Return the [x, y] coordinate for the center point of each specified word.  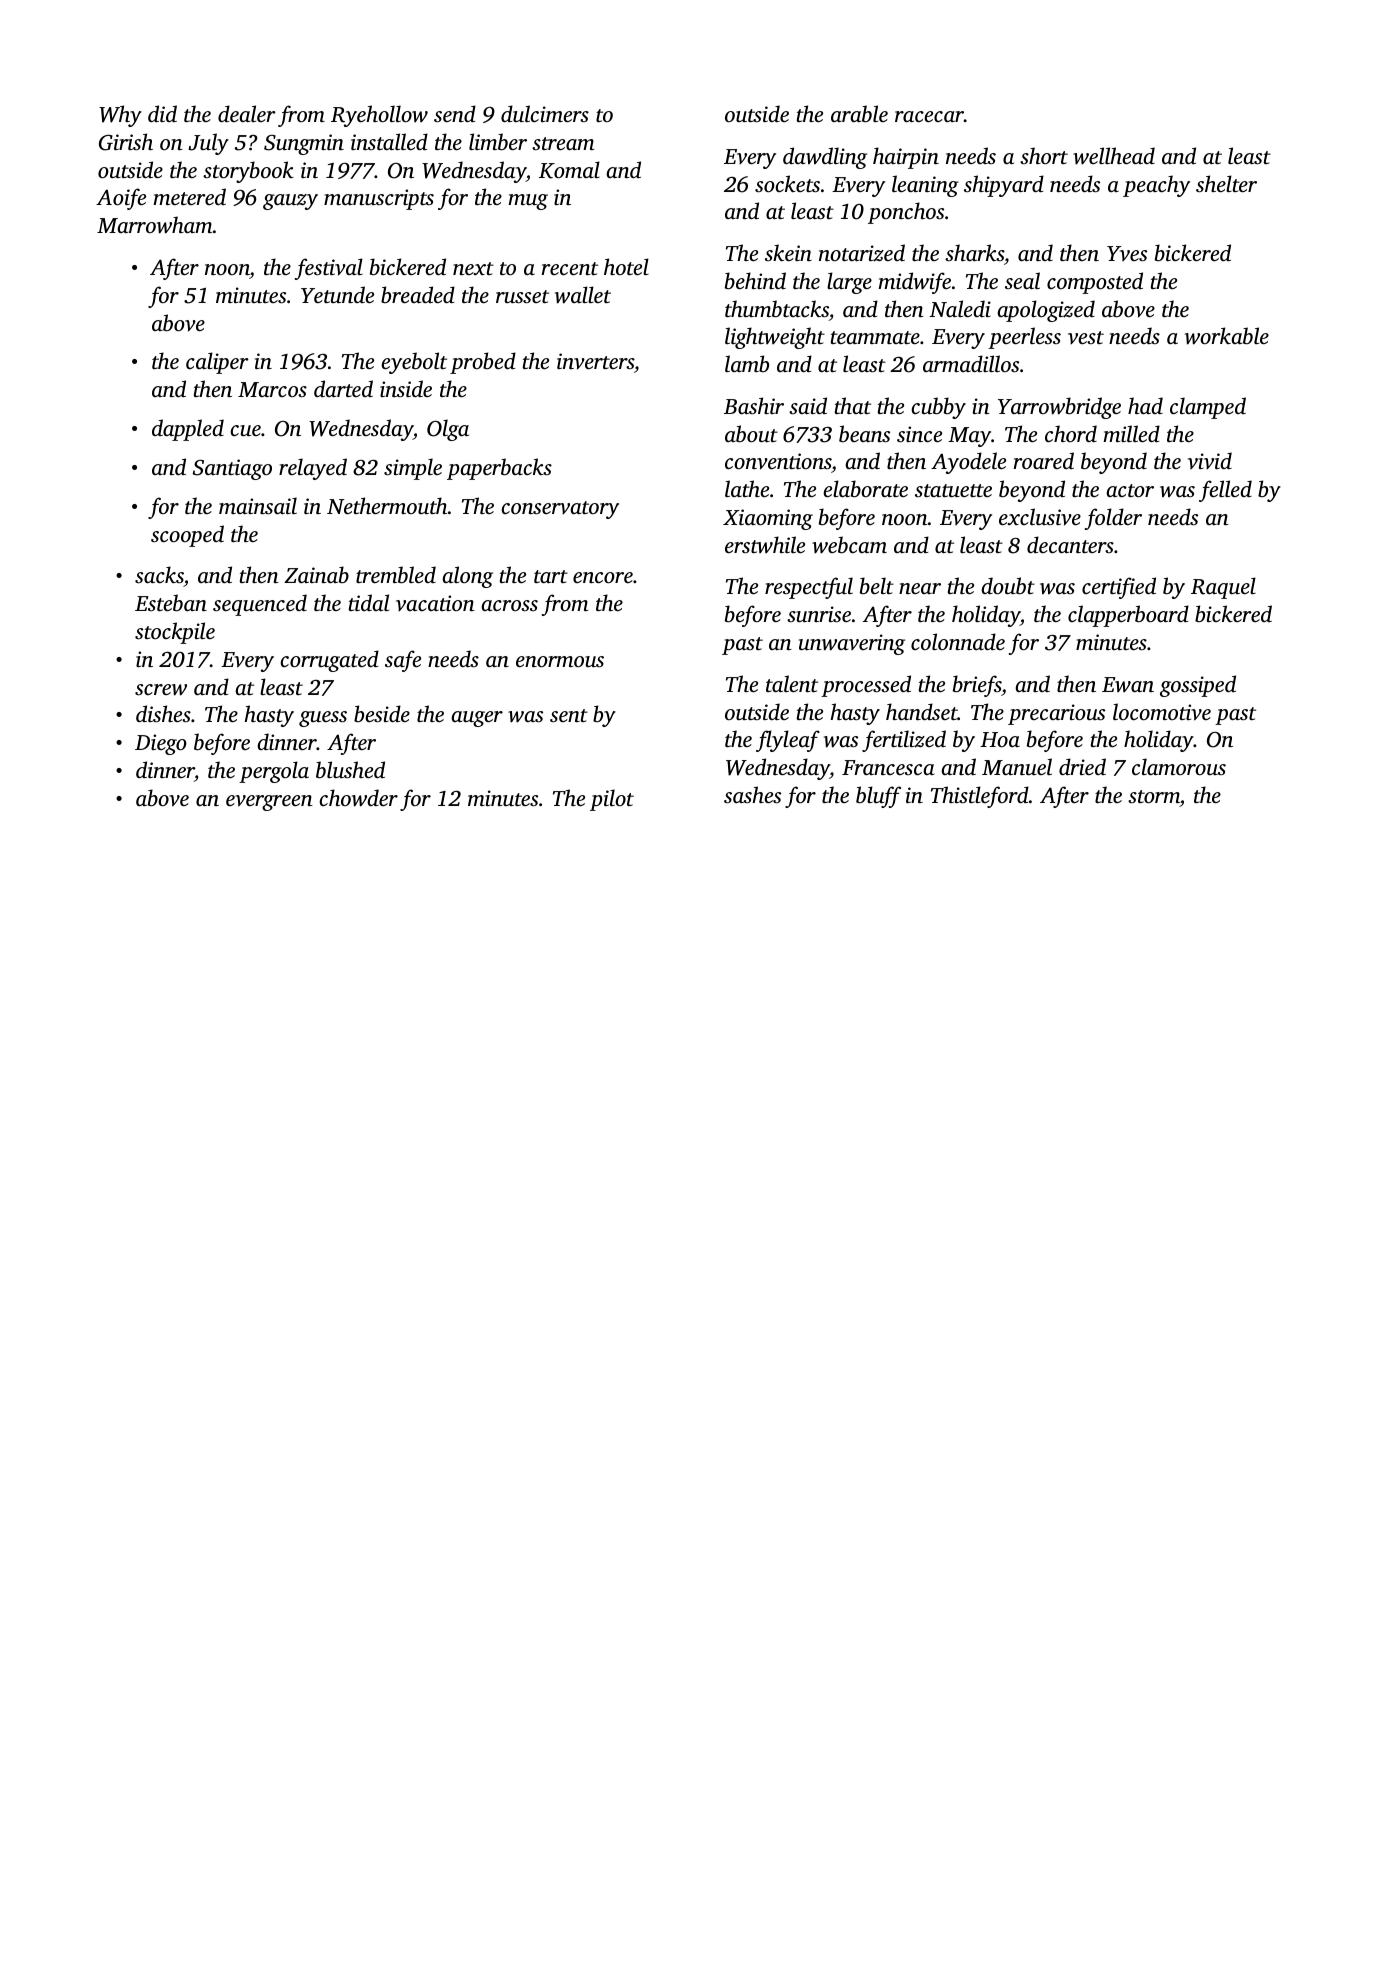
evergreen [269, 803]
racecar [929, 116]
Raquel [1223, 588]
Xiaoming [768, 519]
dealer [247, 113]
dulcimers [545, 113]
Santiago [232, 469]
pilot [612, 800]
